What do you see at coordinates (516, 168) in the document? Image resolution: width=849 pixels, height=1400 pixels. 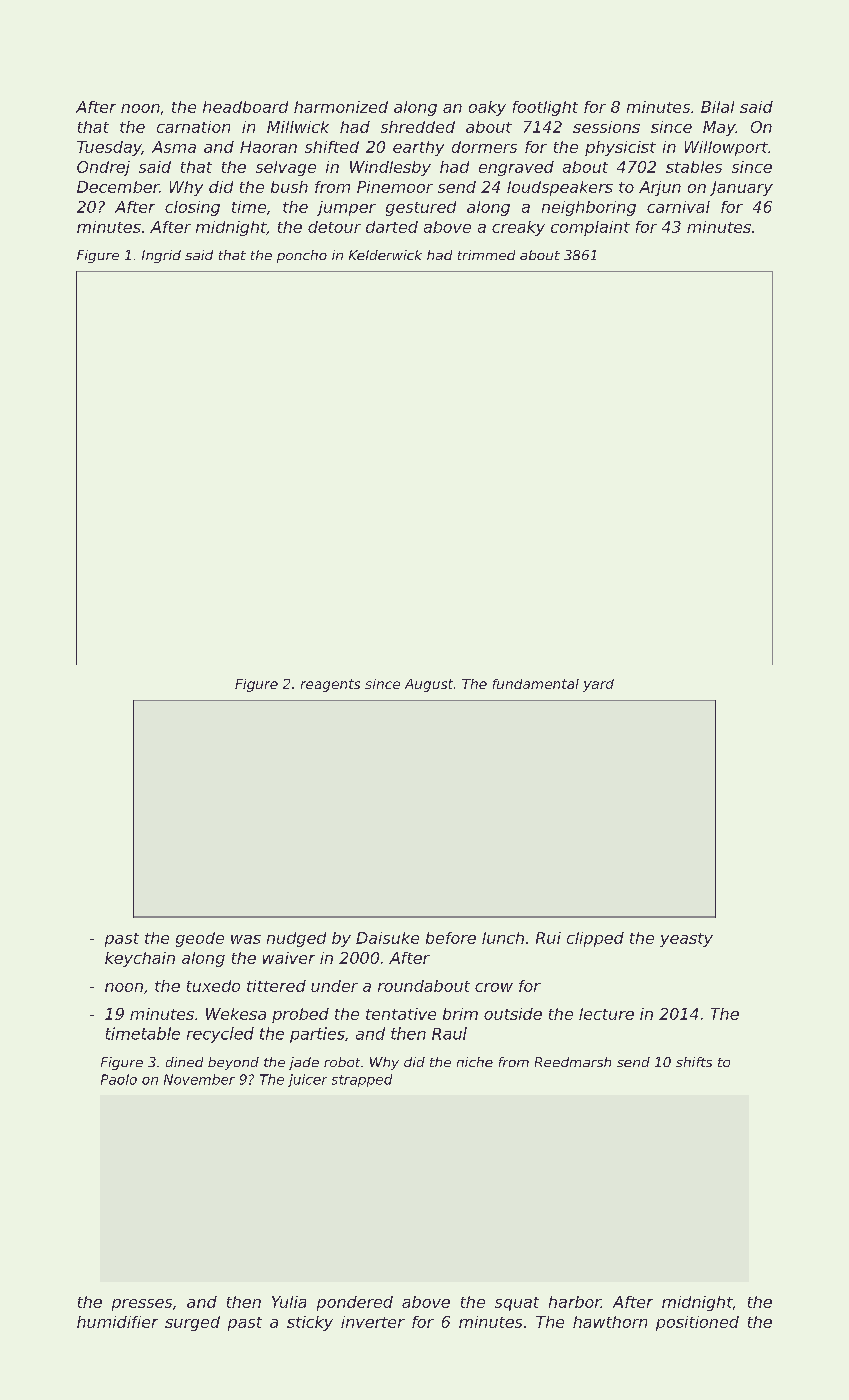 I see `engraved` at bounding box center [516, 168].
